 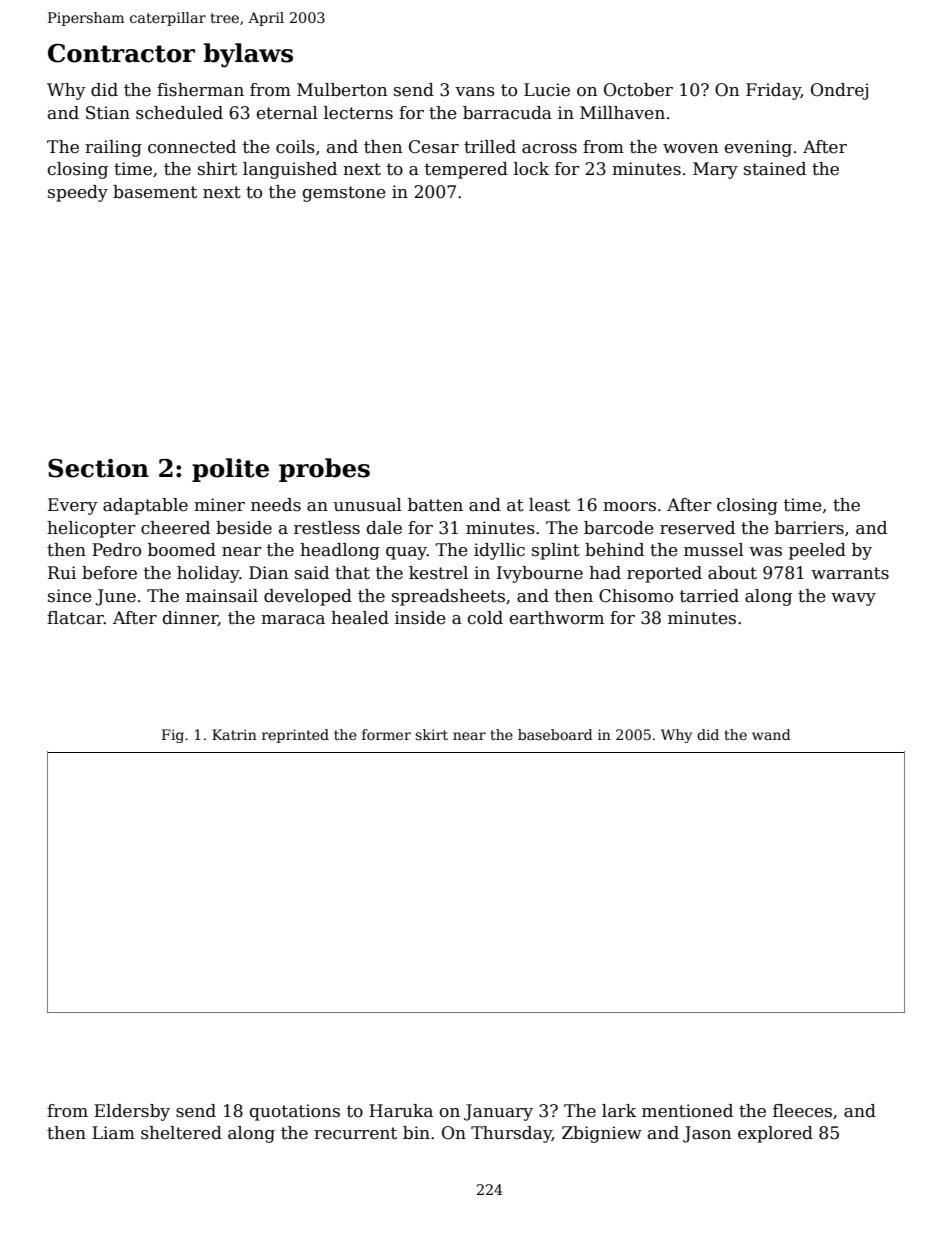 I want to click on evening, so click(x=758, y=148).
